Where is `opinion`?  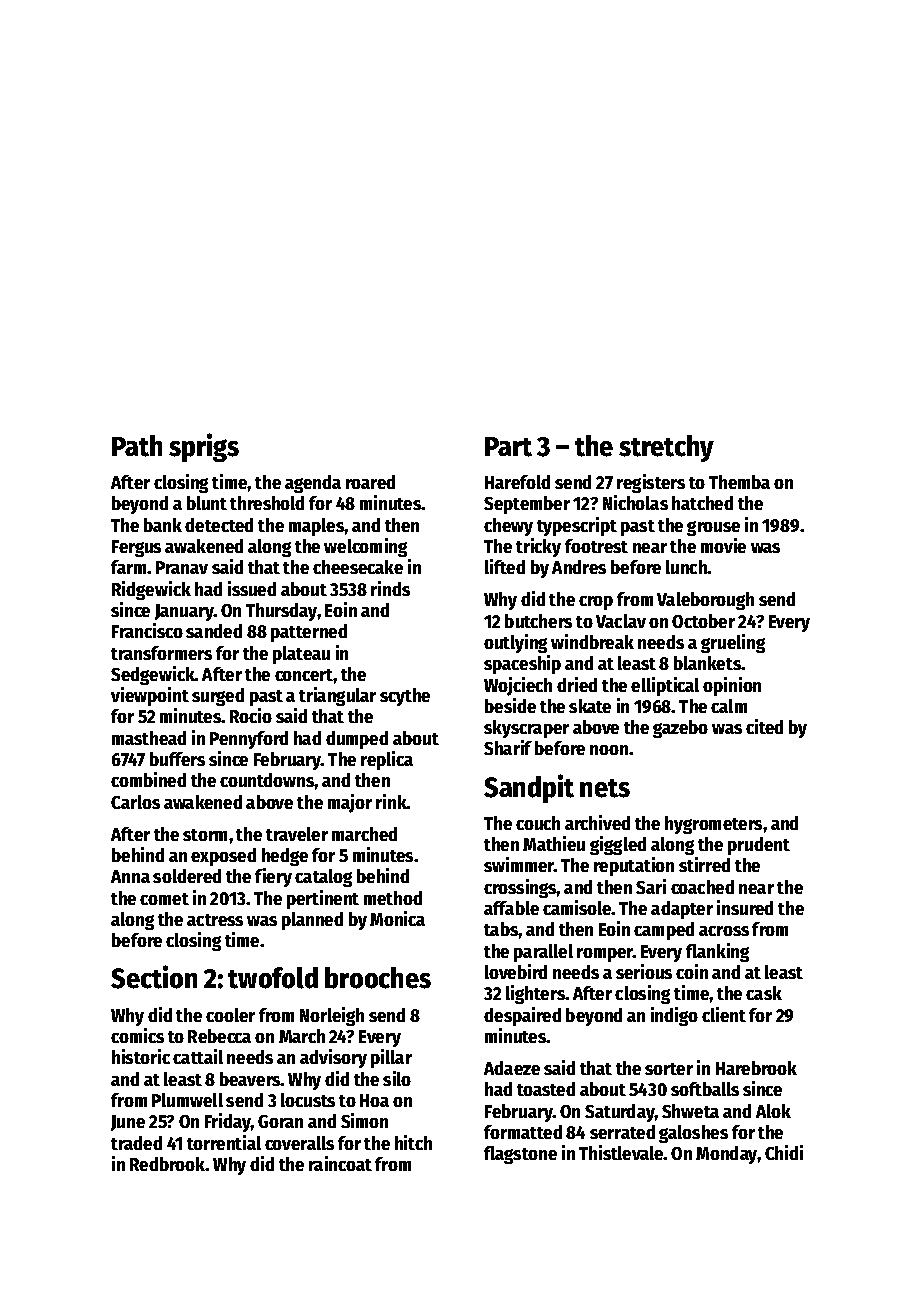 opinion is located at coordinates (732, 686).
